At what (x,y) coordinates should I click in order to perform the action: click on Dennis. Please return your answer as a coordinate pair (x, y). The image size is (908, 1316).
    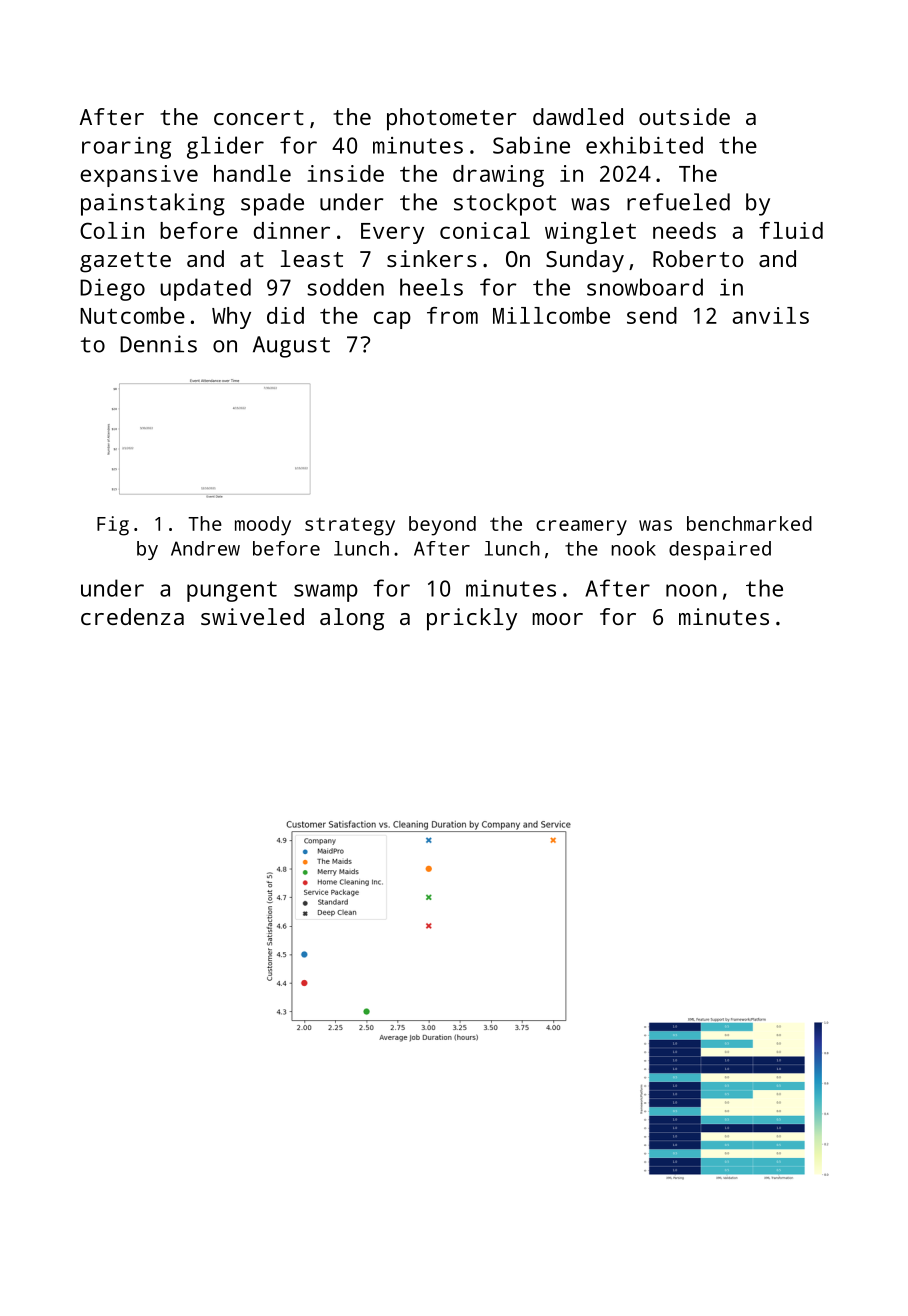
    Looking at the image, I should click on (158, 344).
